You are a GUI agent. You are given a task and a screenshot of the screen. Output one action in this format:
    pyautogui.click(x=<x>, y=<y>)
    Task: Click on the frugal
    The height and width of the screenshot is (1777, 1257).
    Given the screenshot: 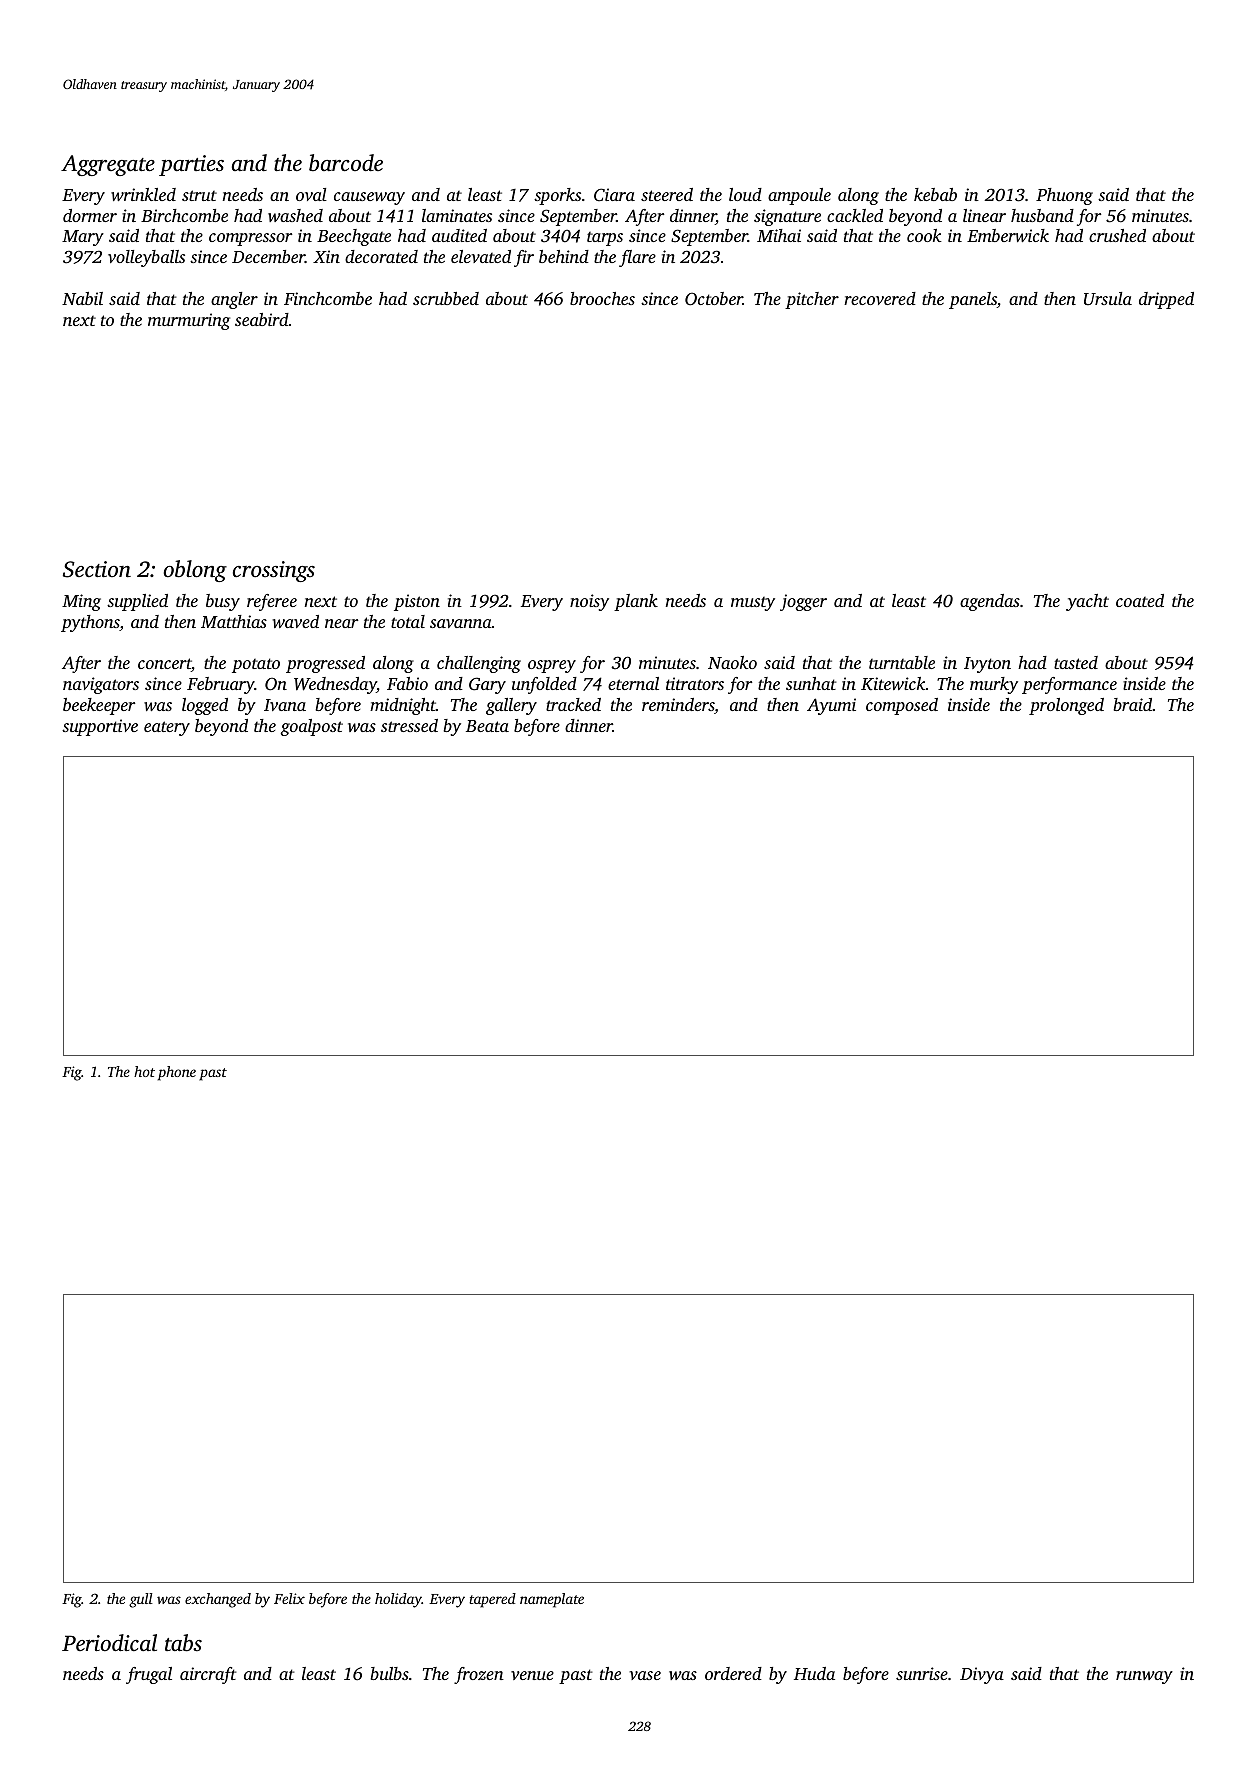 What is the action you would take?
    pyautogui.click(x=149, y=1675)
